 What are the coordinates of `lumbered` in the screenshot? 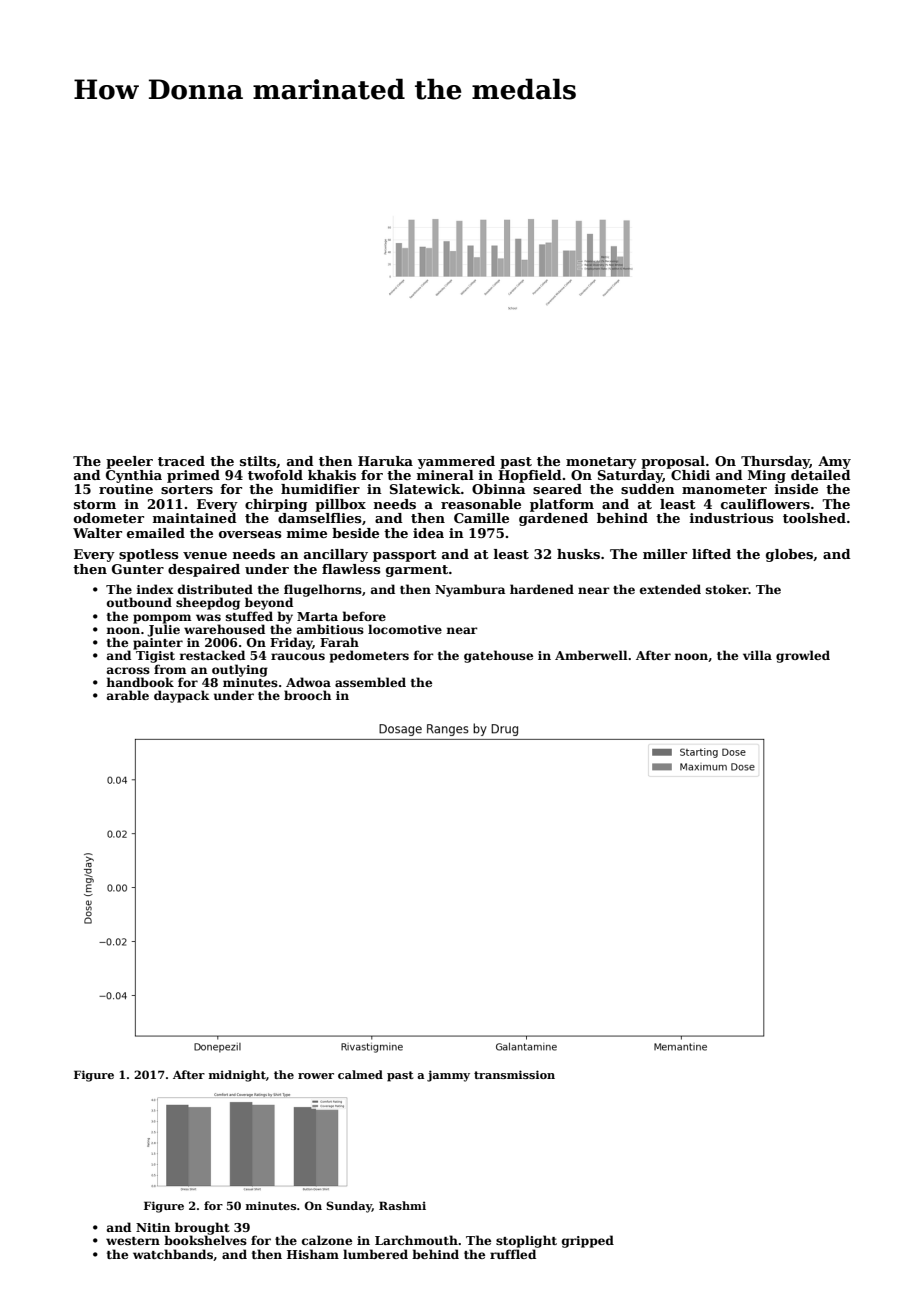 It's located at (375, 1254).
